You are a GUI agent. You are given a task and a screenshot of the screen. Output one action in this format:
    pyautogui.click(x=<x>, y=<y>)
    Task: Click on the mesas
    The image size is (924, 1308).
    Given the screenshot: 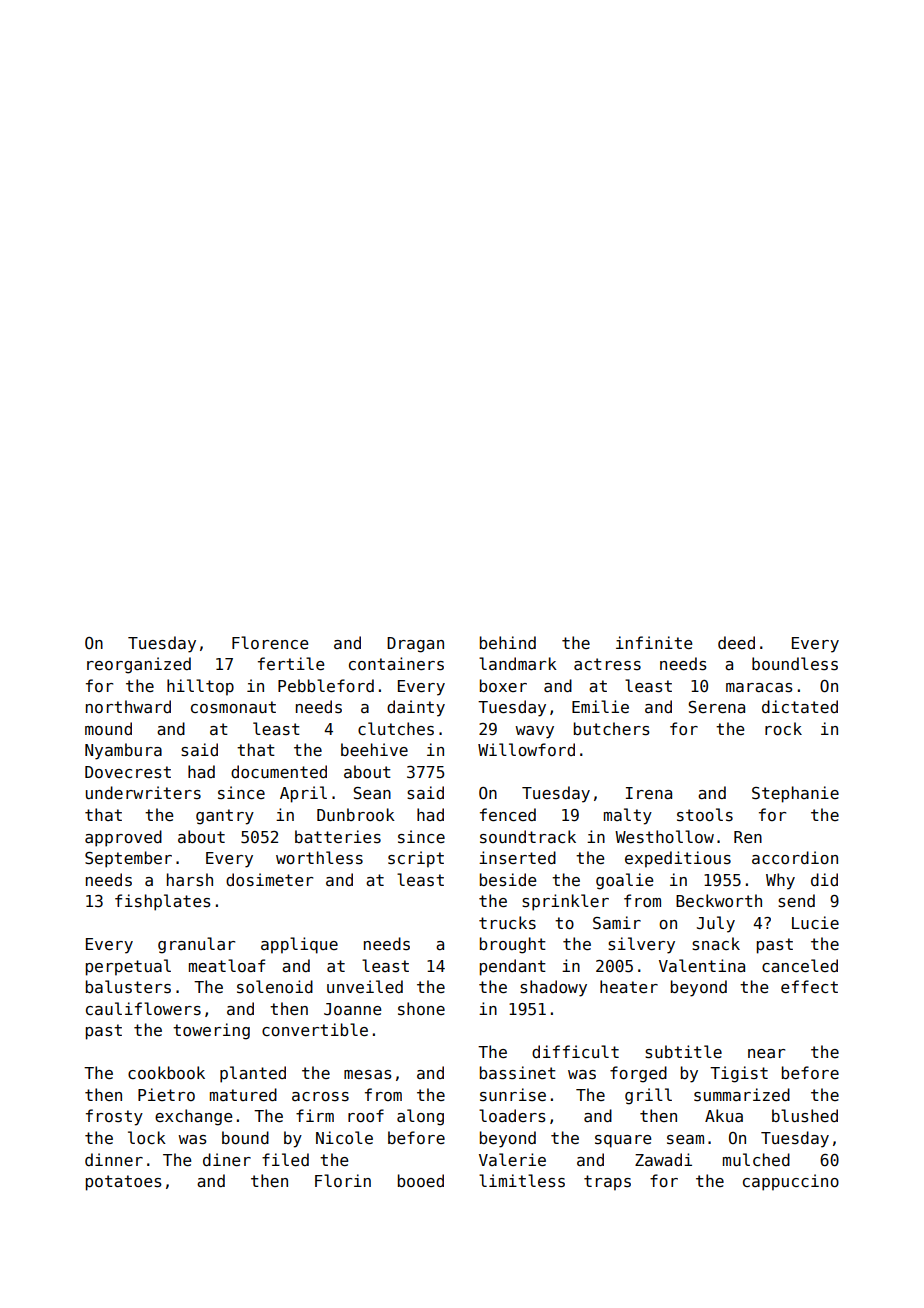 What is the action you would take?
    pyautogui.click(x=368, y=1075)
